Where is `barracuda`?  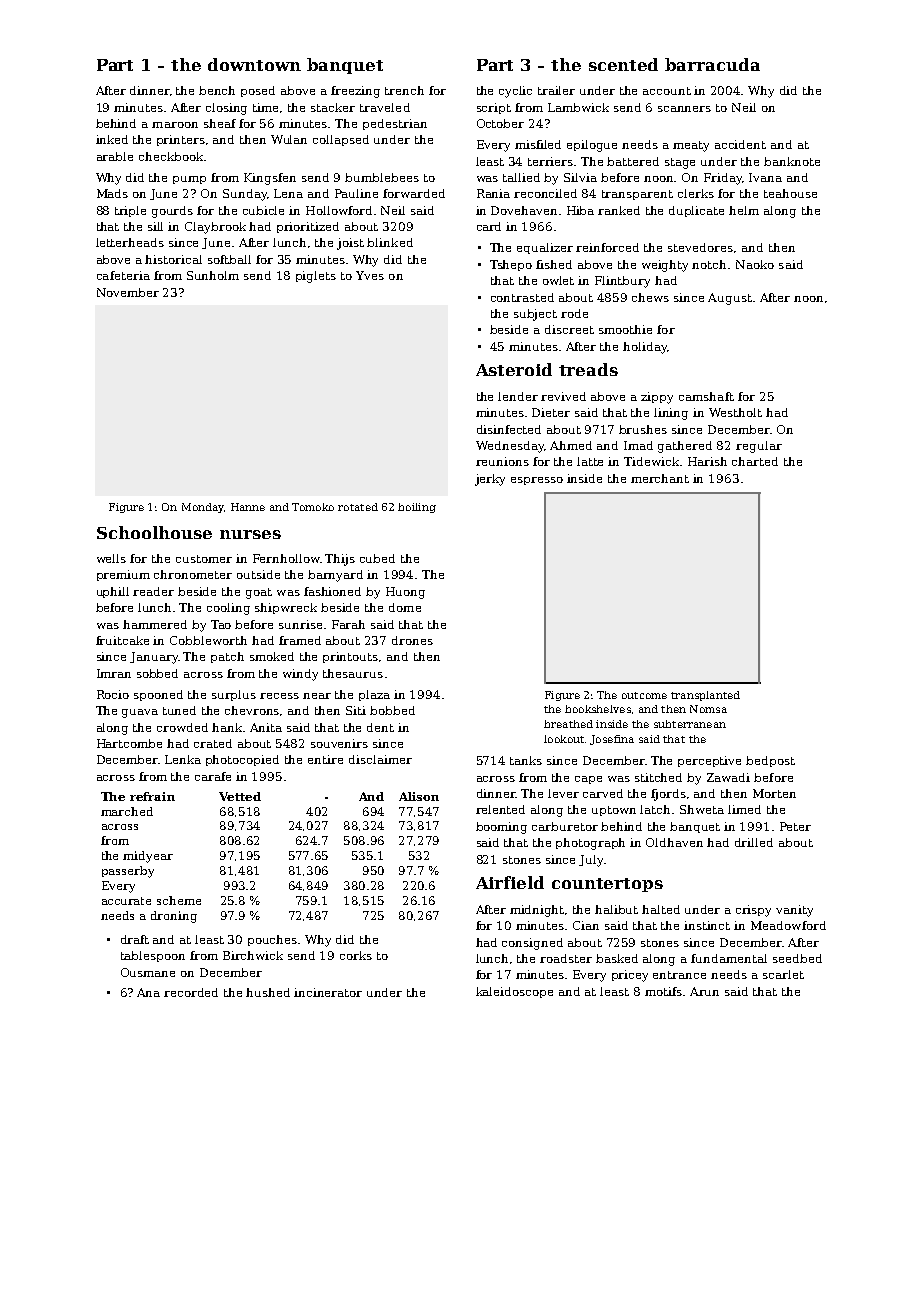
barracuda is located at coordinates (712, 64).
